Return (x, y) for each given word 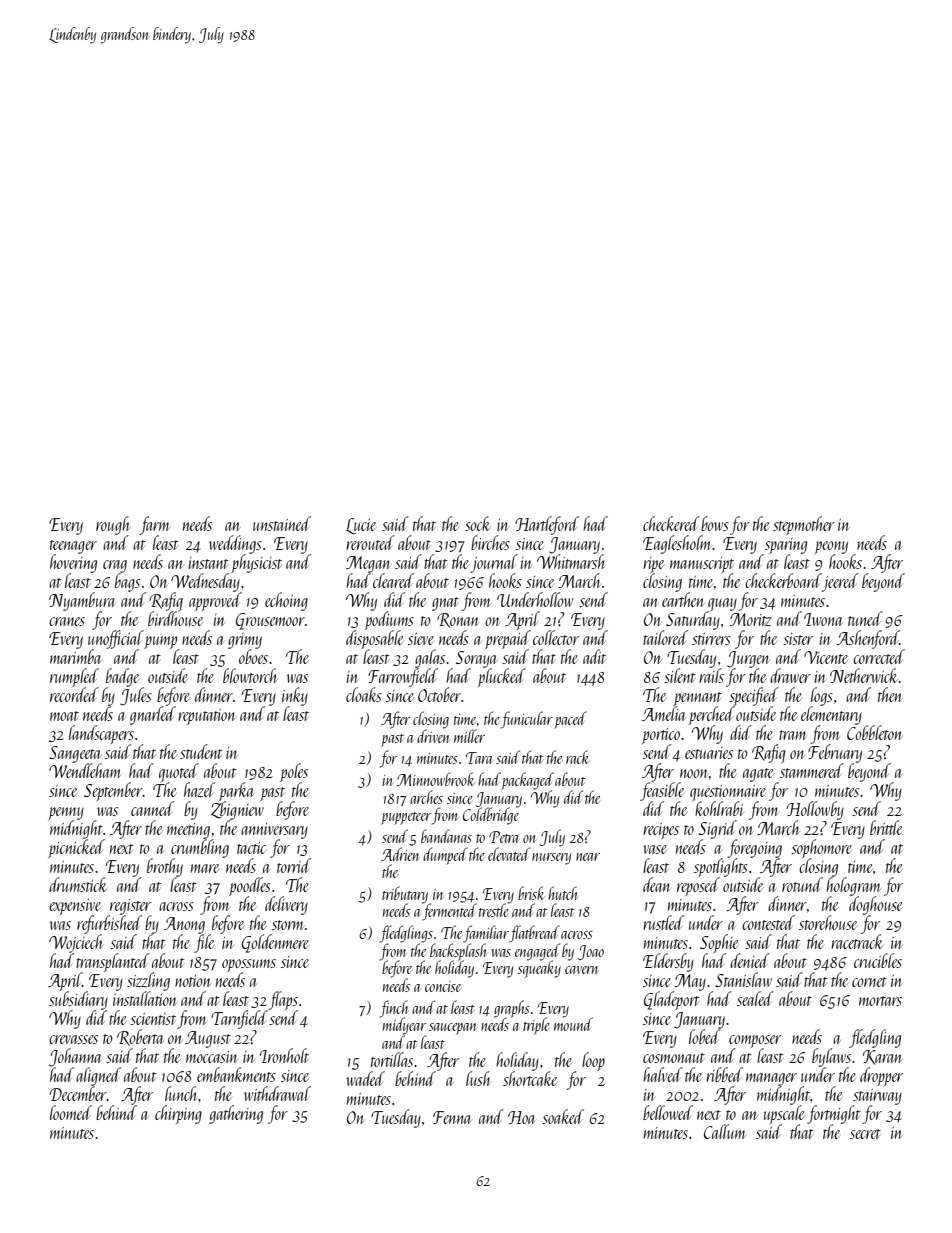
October (439, 694)
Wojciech (76, 943)
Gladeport (672, 1000)
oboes (253, 656)
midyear (403, 1026)
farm (154, 525)
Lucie (361, 526)
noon (694, 773)
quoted (179, 772)
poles (294, 772)
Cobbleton (875, 732)
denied (750, 960)
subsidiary (78, 1000)
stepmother (804, 525)
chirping (178, 1114)
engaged (537, 952)
